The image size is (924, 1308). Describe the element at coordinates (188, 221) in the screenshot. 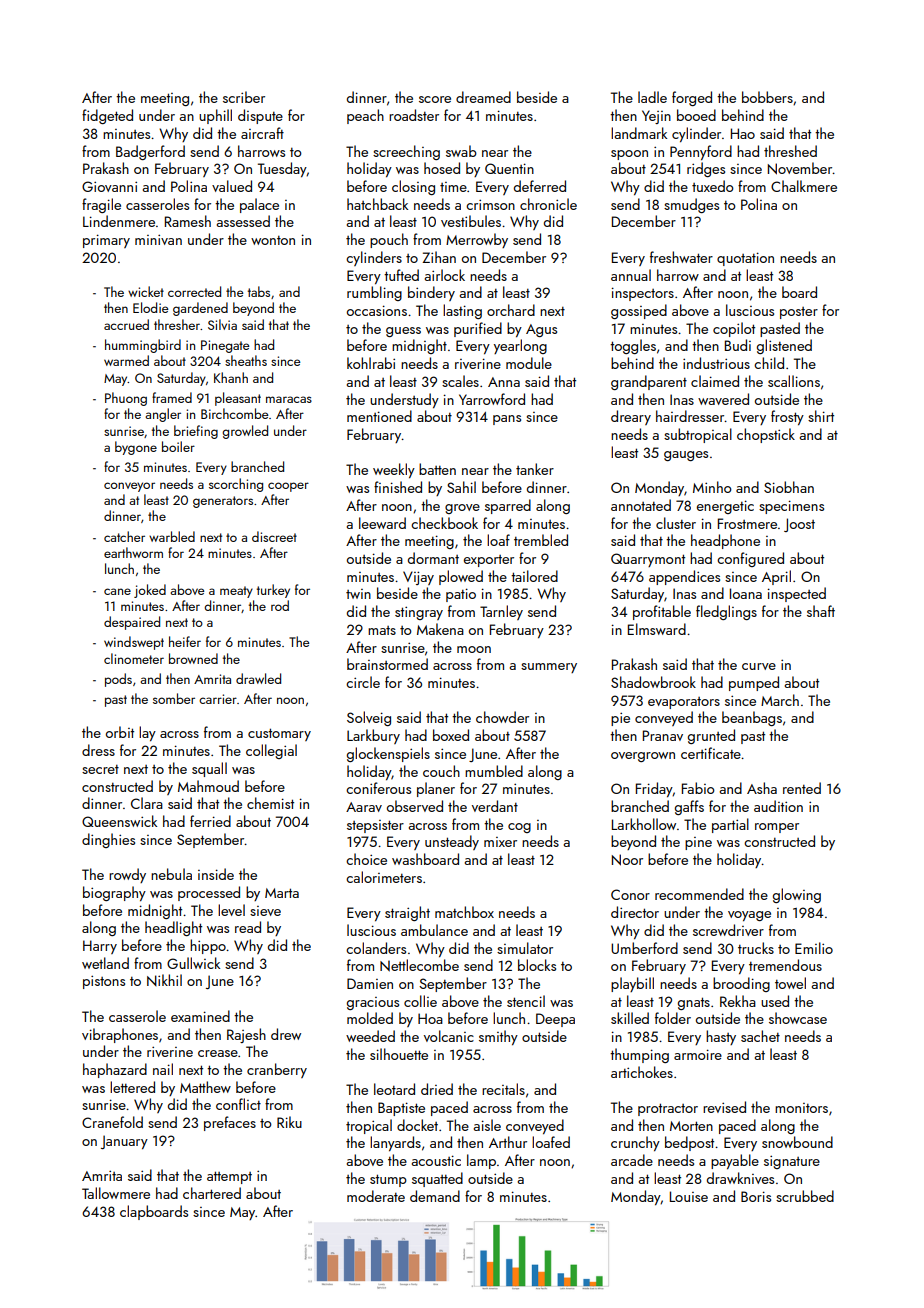

I see `Ramesh` at that location.
